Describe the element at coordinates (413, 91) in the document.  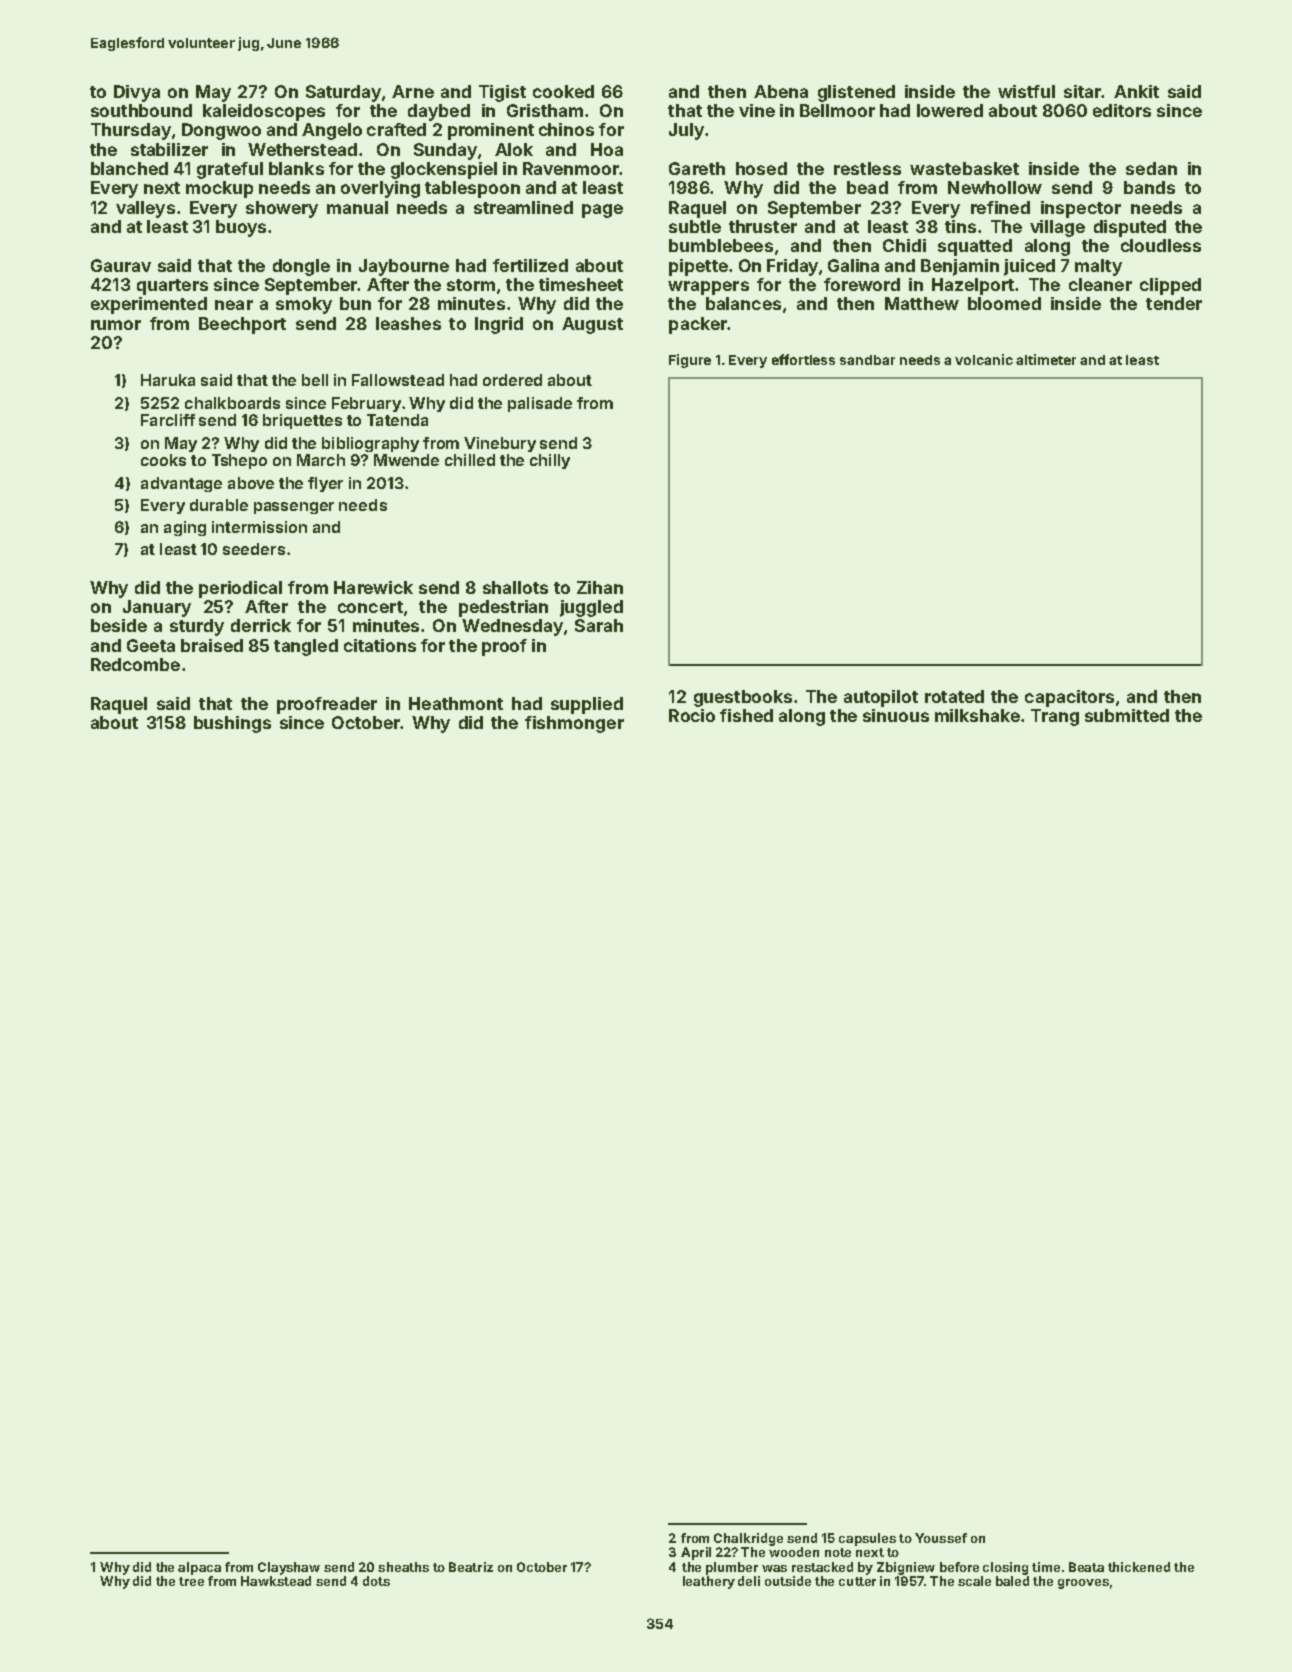
I see `Arne` at that location.
